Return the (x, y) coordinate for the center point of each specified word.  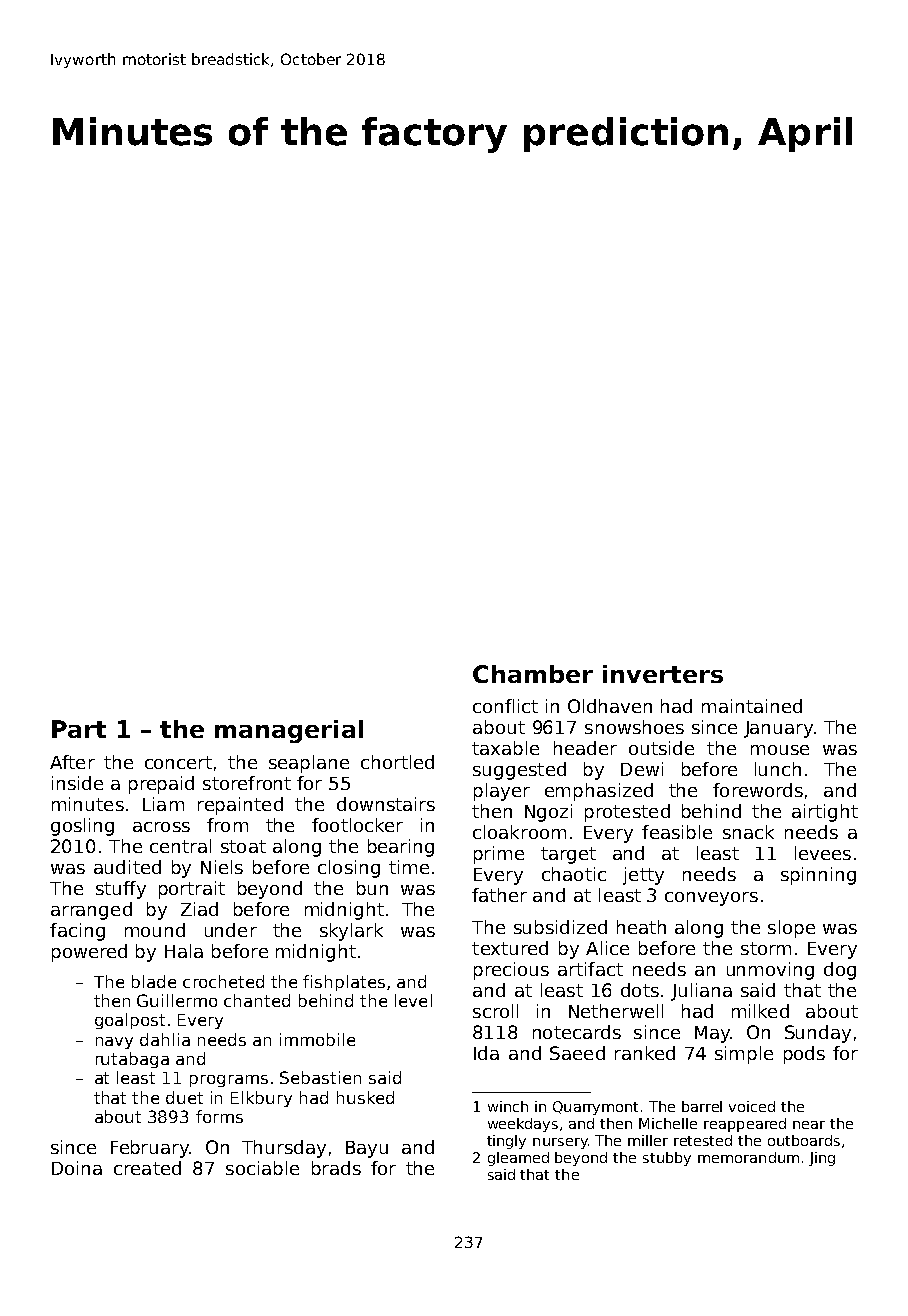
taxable (505, 748)
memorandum (748, 1157)
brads (336, 1168)
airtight (825, 813)
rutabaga (132, 1060)
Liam (163, 804)
